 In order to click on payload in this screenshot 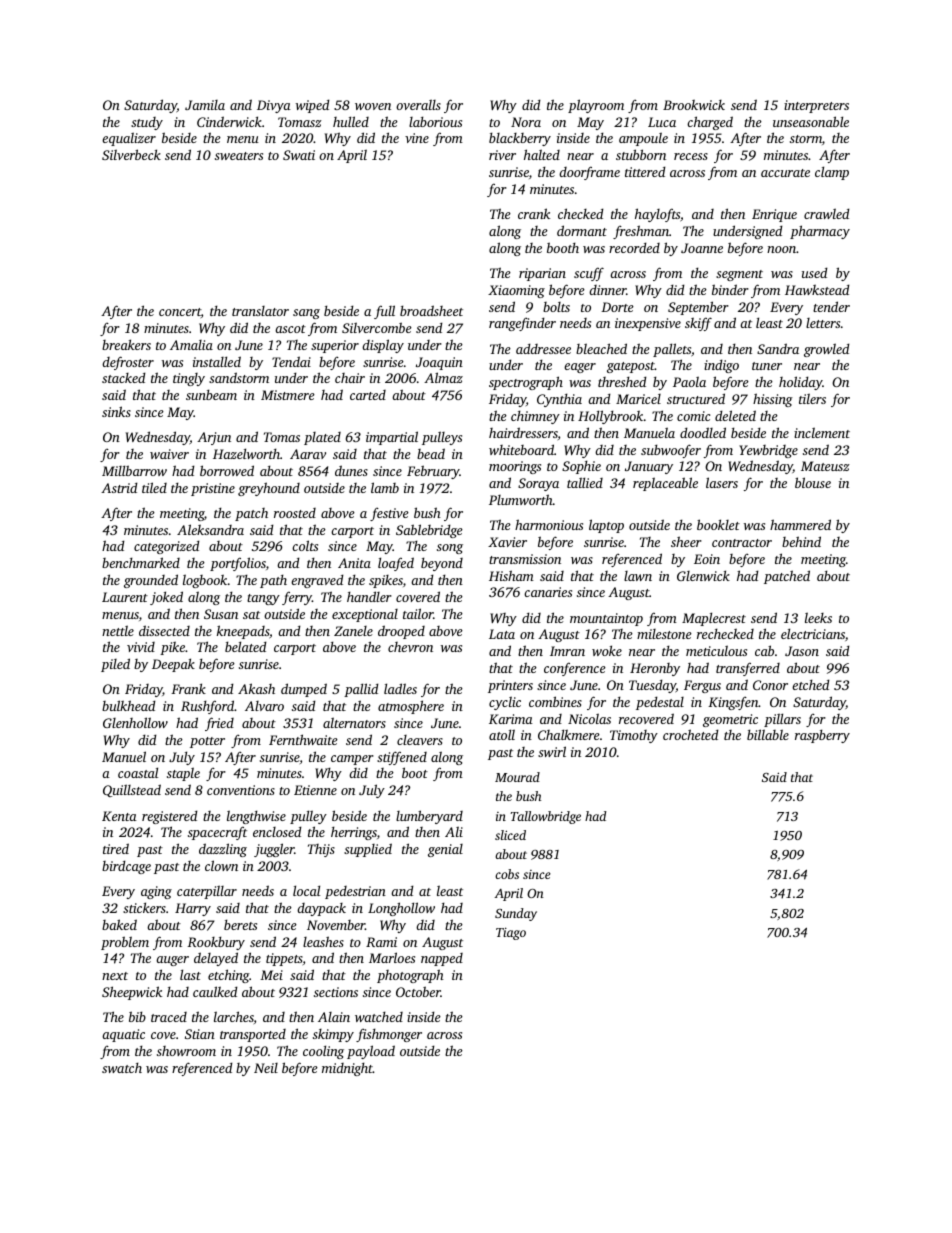, I will do `click(371, 1052)`.
